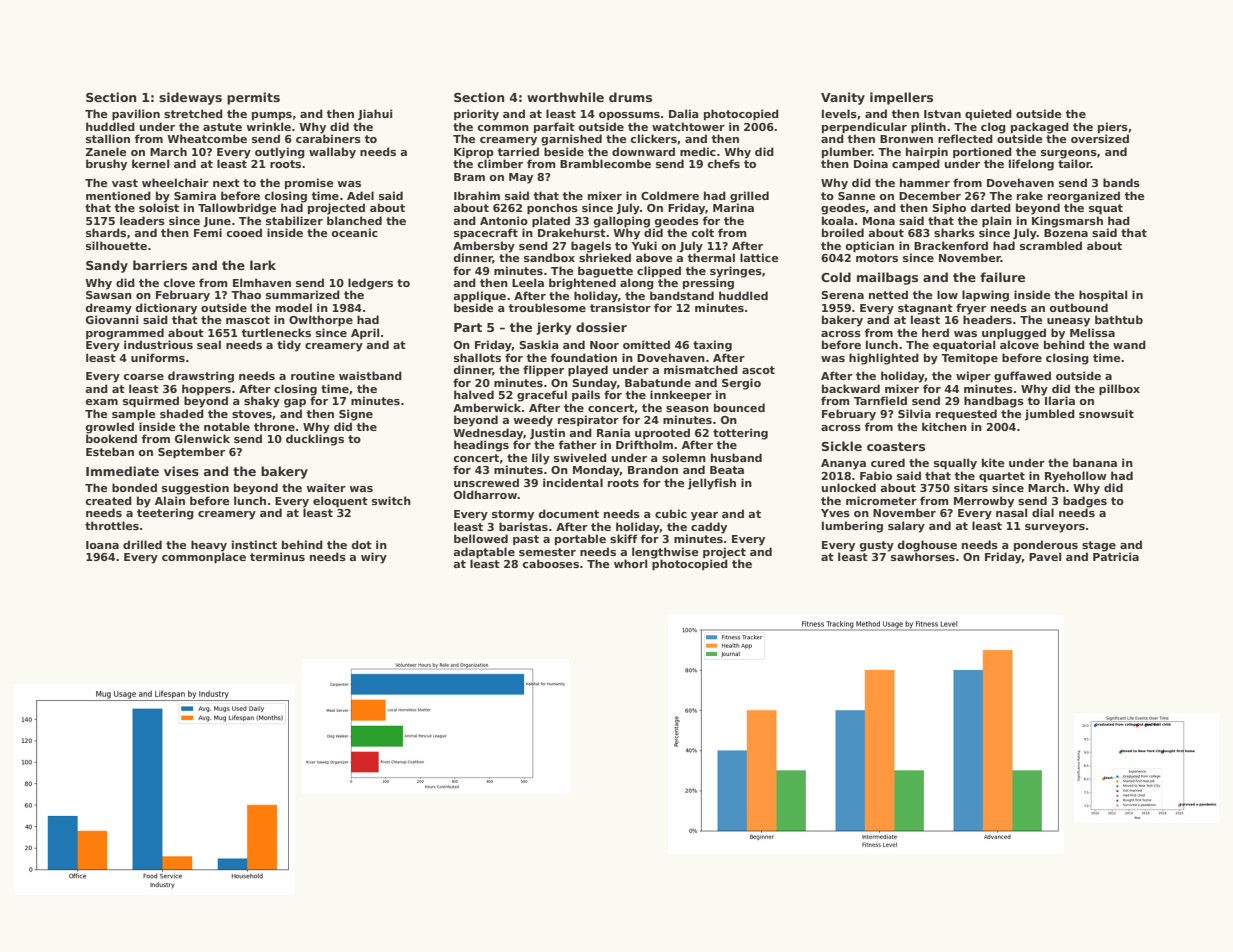  What do you see at coordinates (630, 97) in the page?
I see `drums` at bounding box center [630, 97].
